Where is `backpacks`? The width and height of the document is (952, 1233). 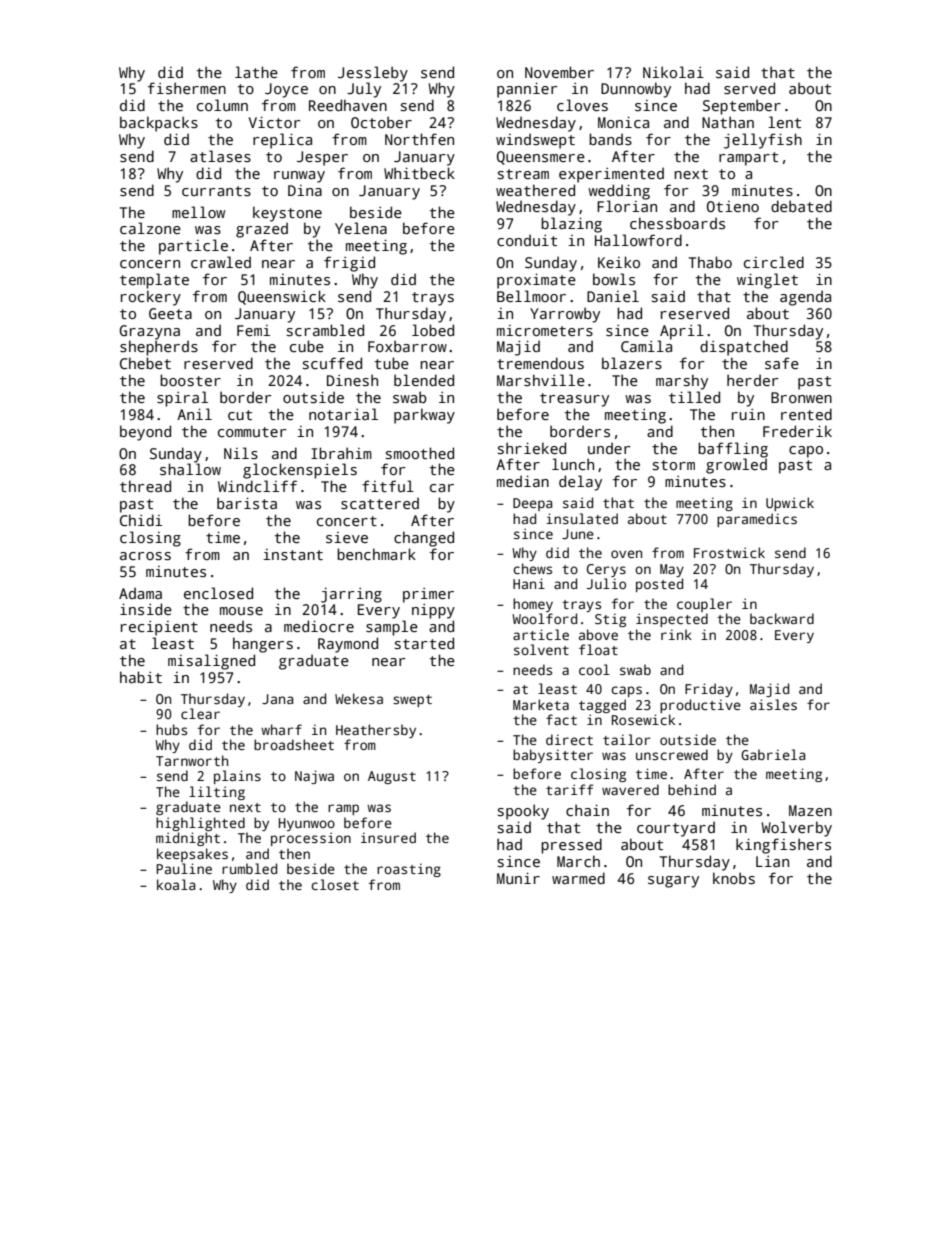
backpacks is located at coordinates (159, 124).
